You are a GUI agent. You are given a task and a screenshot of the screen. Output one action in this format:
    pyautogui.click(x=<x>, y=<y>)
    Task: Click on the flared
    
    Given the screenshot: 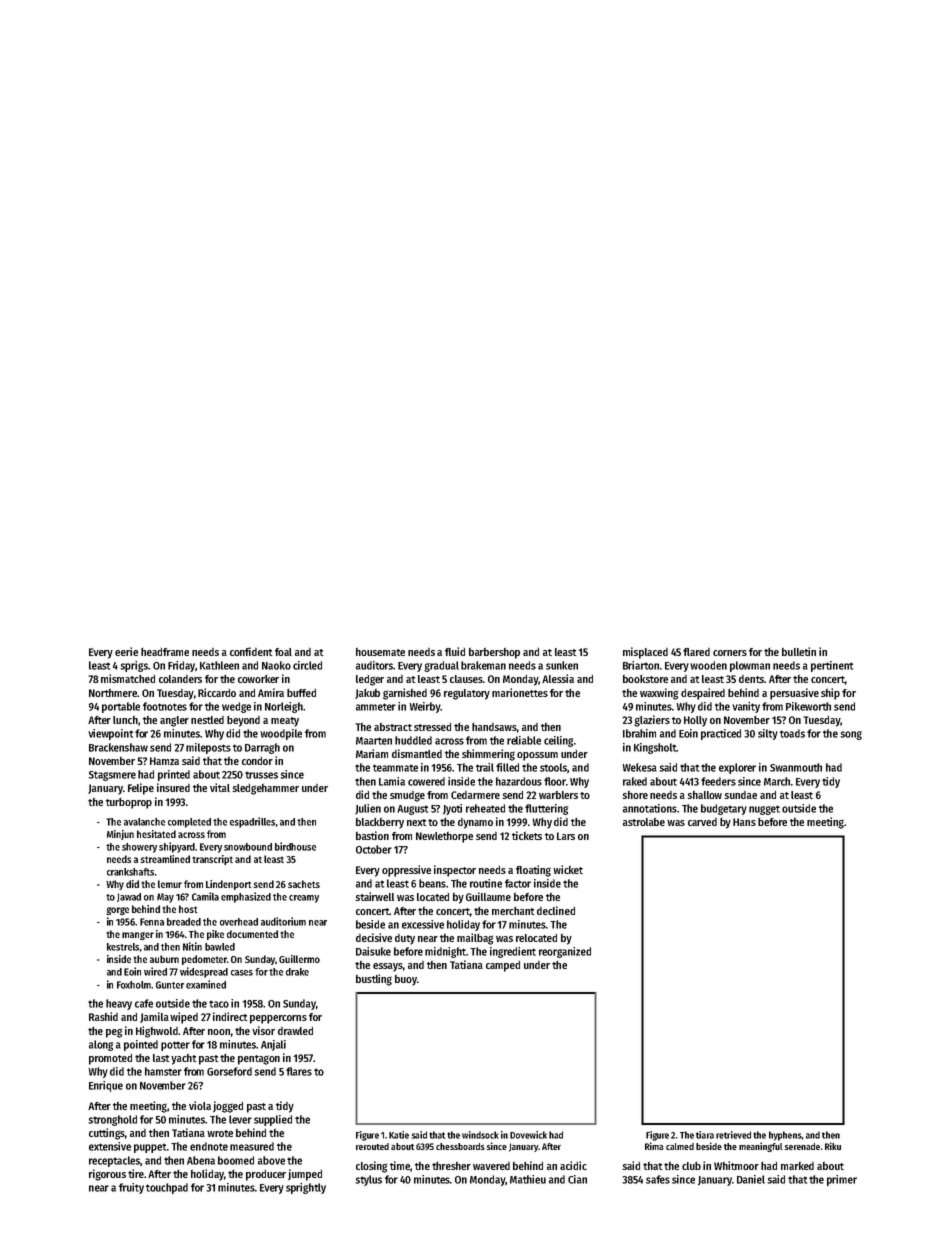 What is the action you would take?
    pyautogui.click(x=696, y=652)
